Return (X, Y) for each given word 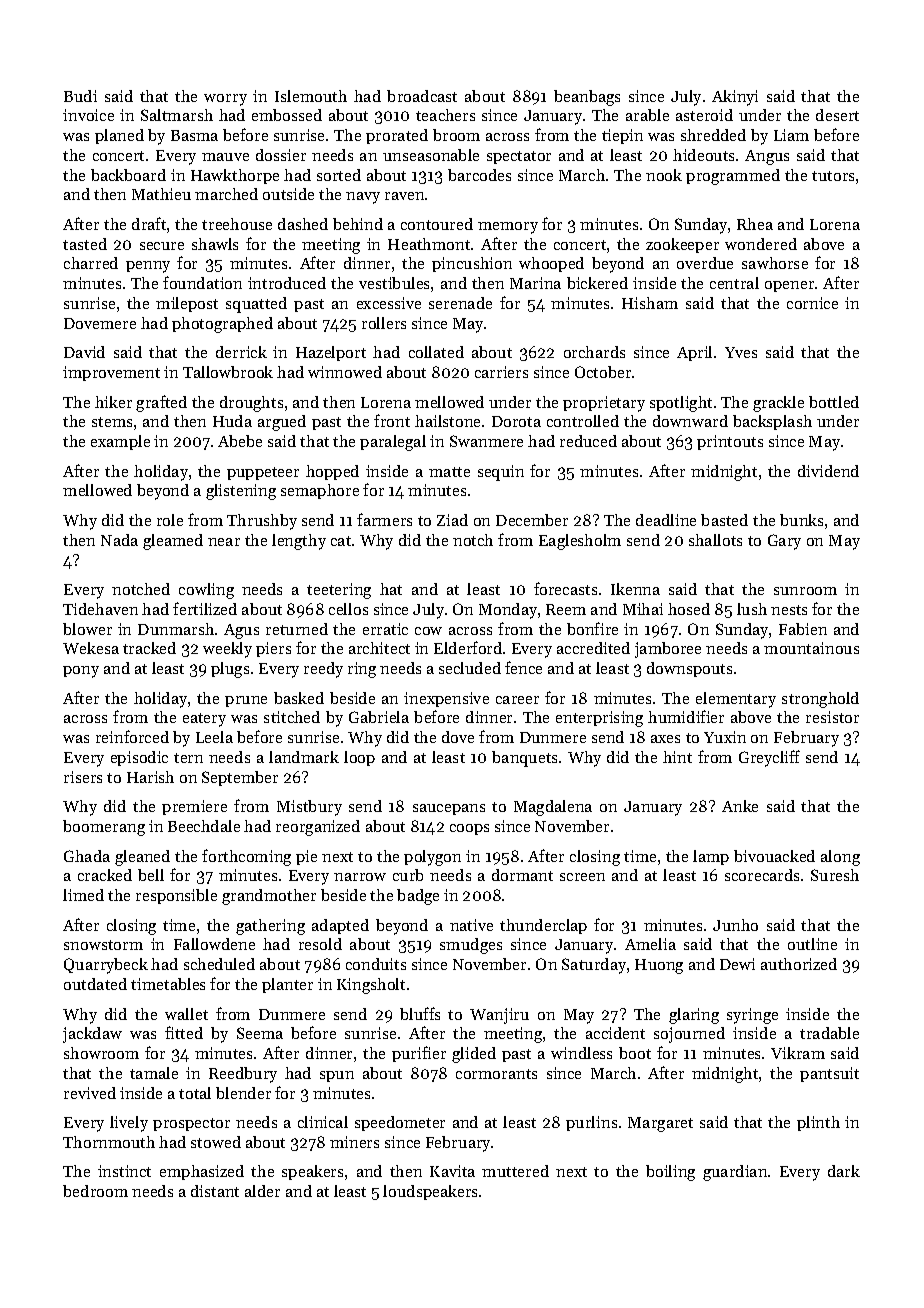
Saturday (594, 966)
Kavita (452, 1171)
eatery (204, 720)
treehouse (237, 224)
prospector (191, 1124)
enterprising (599, 719)
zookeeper (682, 245)
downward (690, 421)
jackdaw (92, 1035)
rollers (384, 323)
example (120, 442)
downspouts (689, 669)
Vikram (798, 1053)
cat (341, 541)
